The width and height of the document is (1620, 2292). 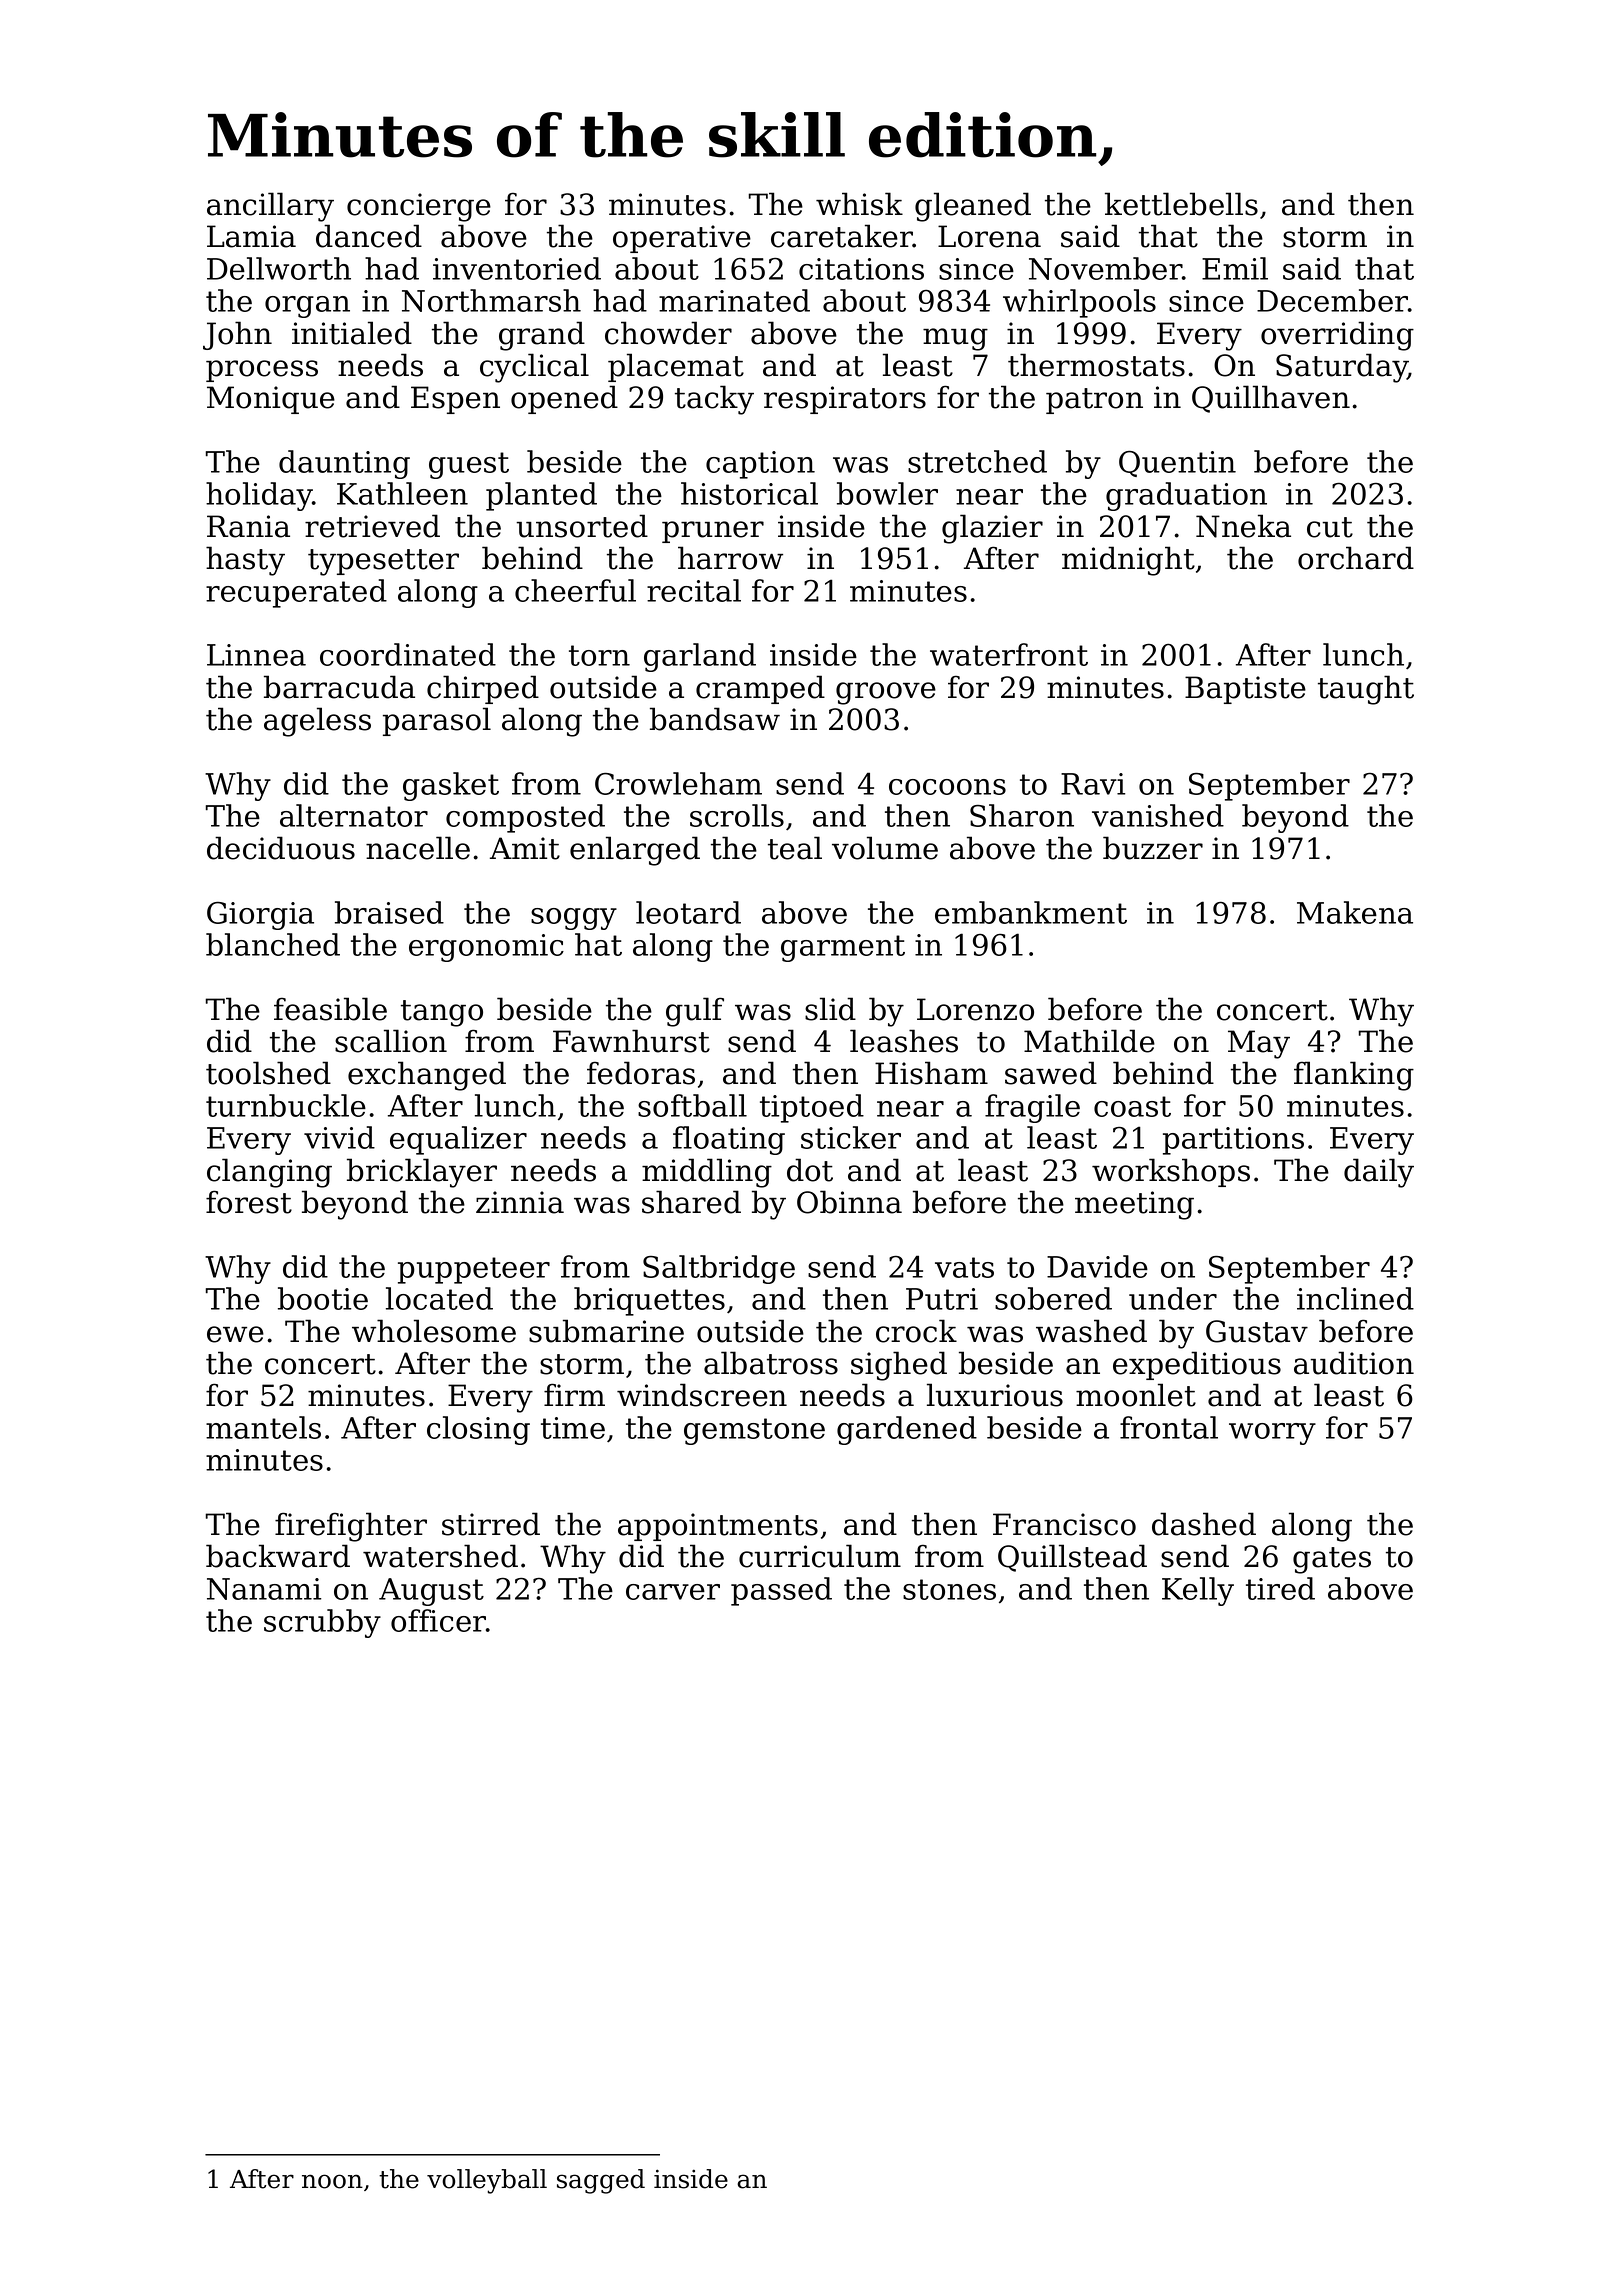 I want to click on Mathilde, so click(x=1089, y=1041).
